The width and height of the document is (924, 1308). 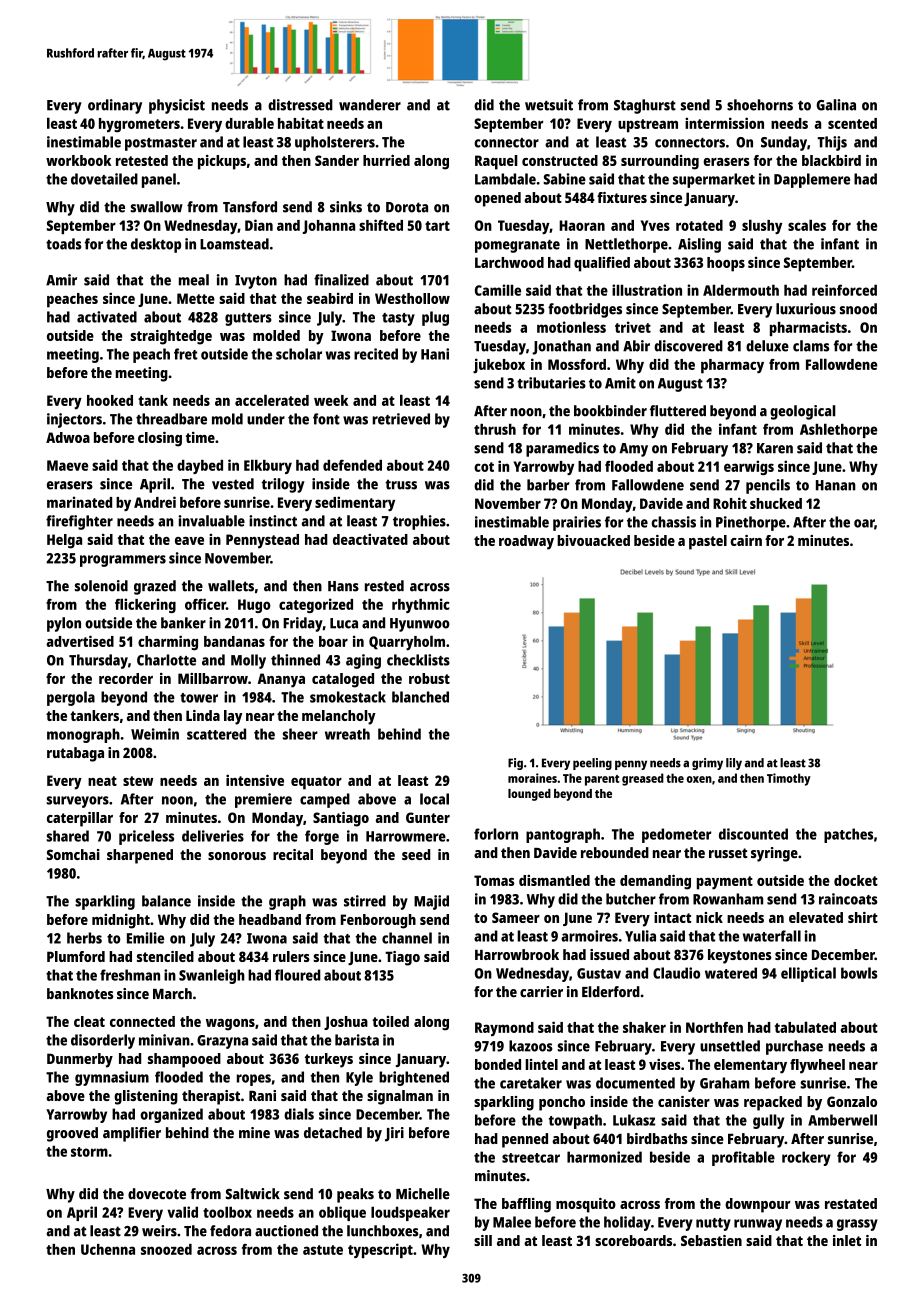 What do you see at coordinates (560, 160) in the document?
I see `constructed` at bounding box center [560, 160].
